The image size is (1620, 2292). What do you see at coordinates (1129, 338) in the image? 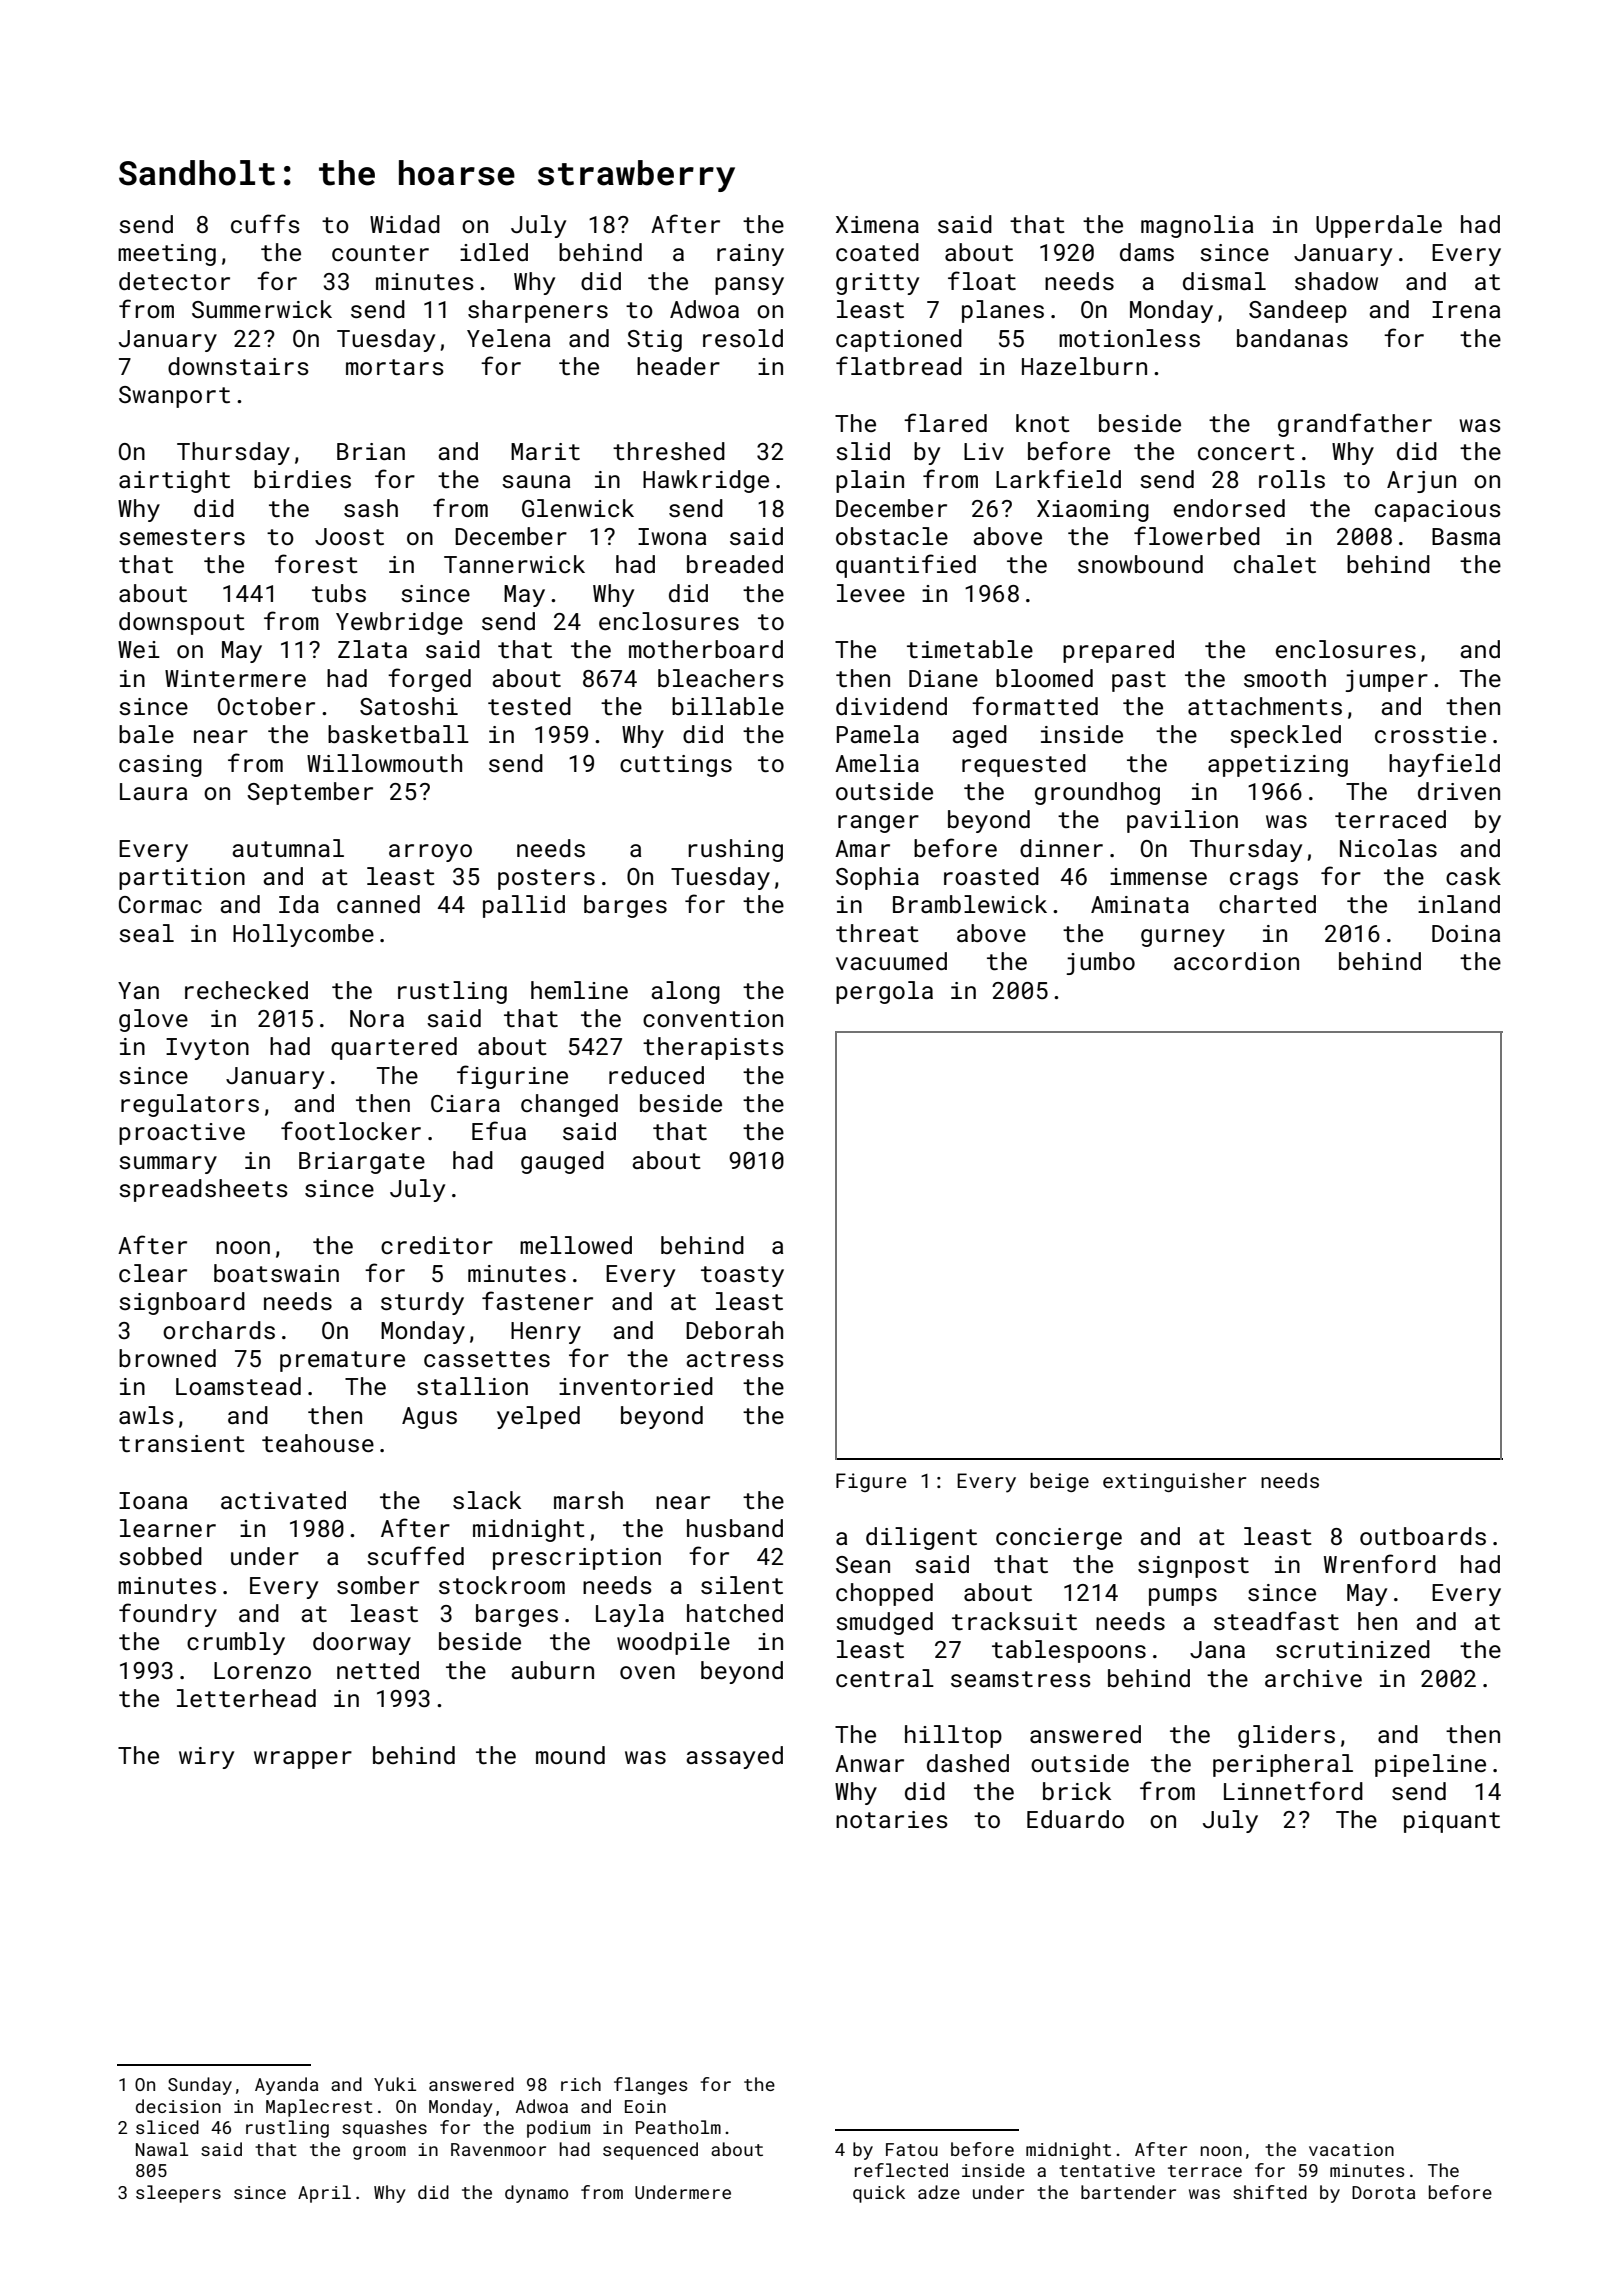
I see `motionless` at bounding box center [1129, 338].
